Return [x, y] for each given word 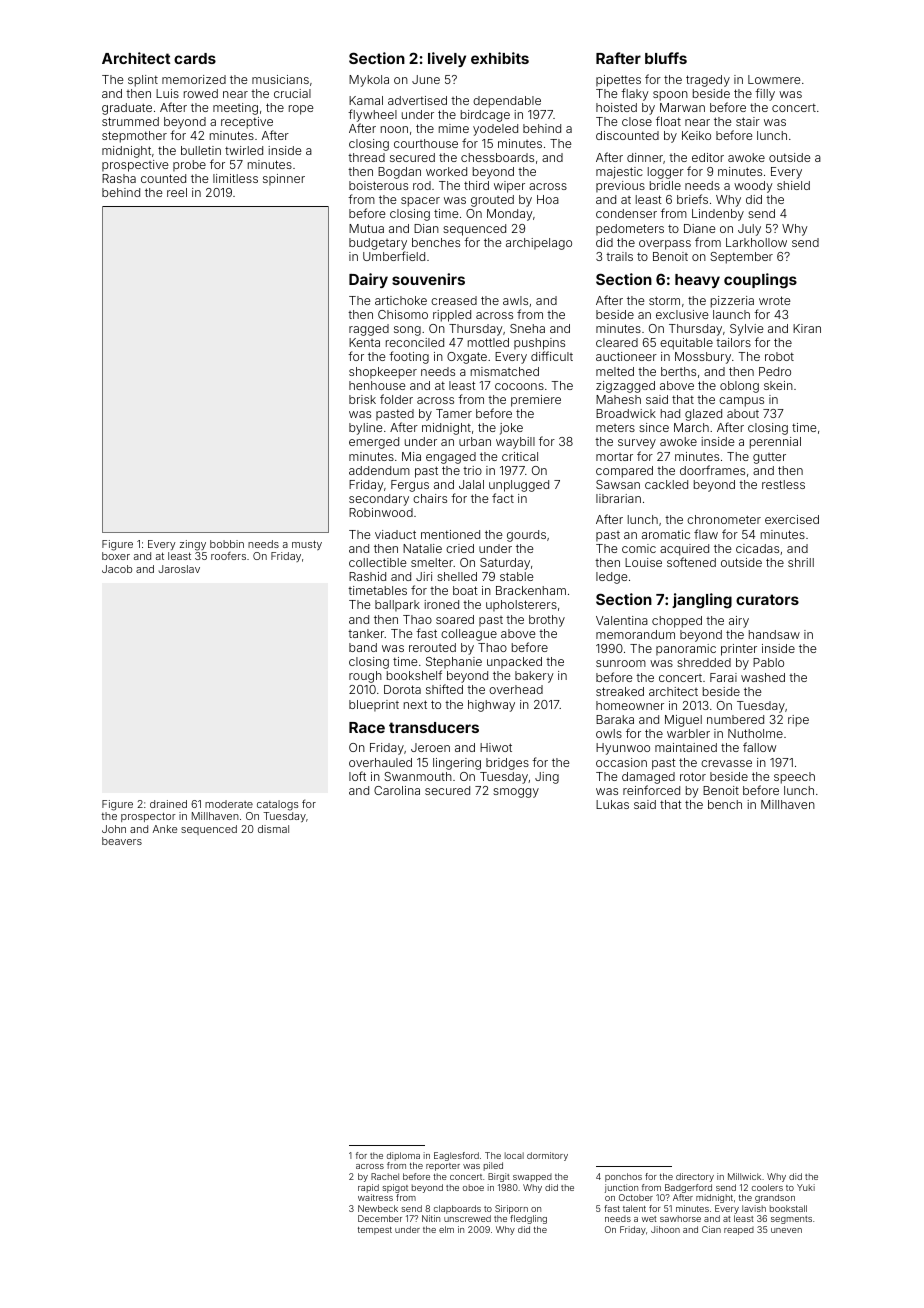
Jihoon [665, 1229]
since [654, 427]
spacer [420, 202]
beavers [122, 841]
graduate [127, 109]
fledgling [528, 1219]
